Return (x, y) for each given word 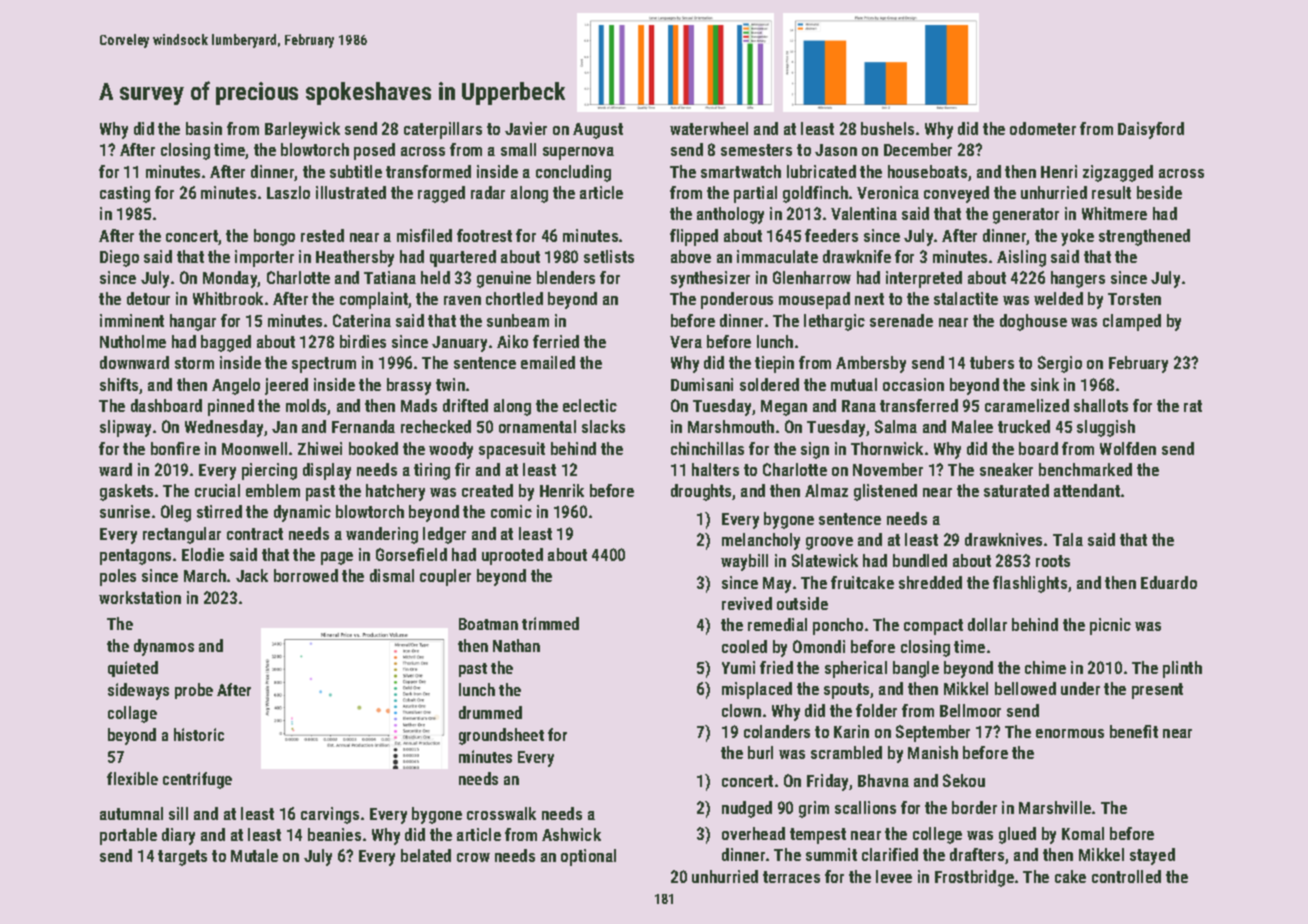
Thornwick (887, 448)
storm (194, 363)
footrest (484, 235)
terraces (791, 877)
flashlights (1030, 584)
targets (182, 858)
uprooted (512, 556)
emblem (273, 490)
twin (450, 384)
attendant (1087, 490)
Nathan (516, 645)
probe (194, 691)
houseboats (927, 171)
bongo (274, 237)
